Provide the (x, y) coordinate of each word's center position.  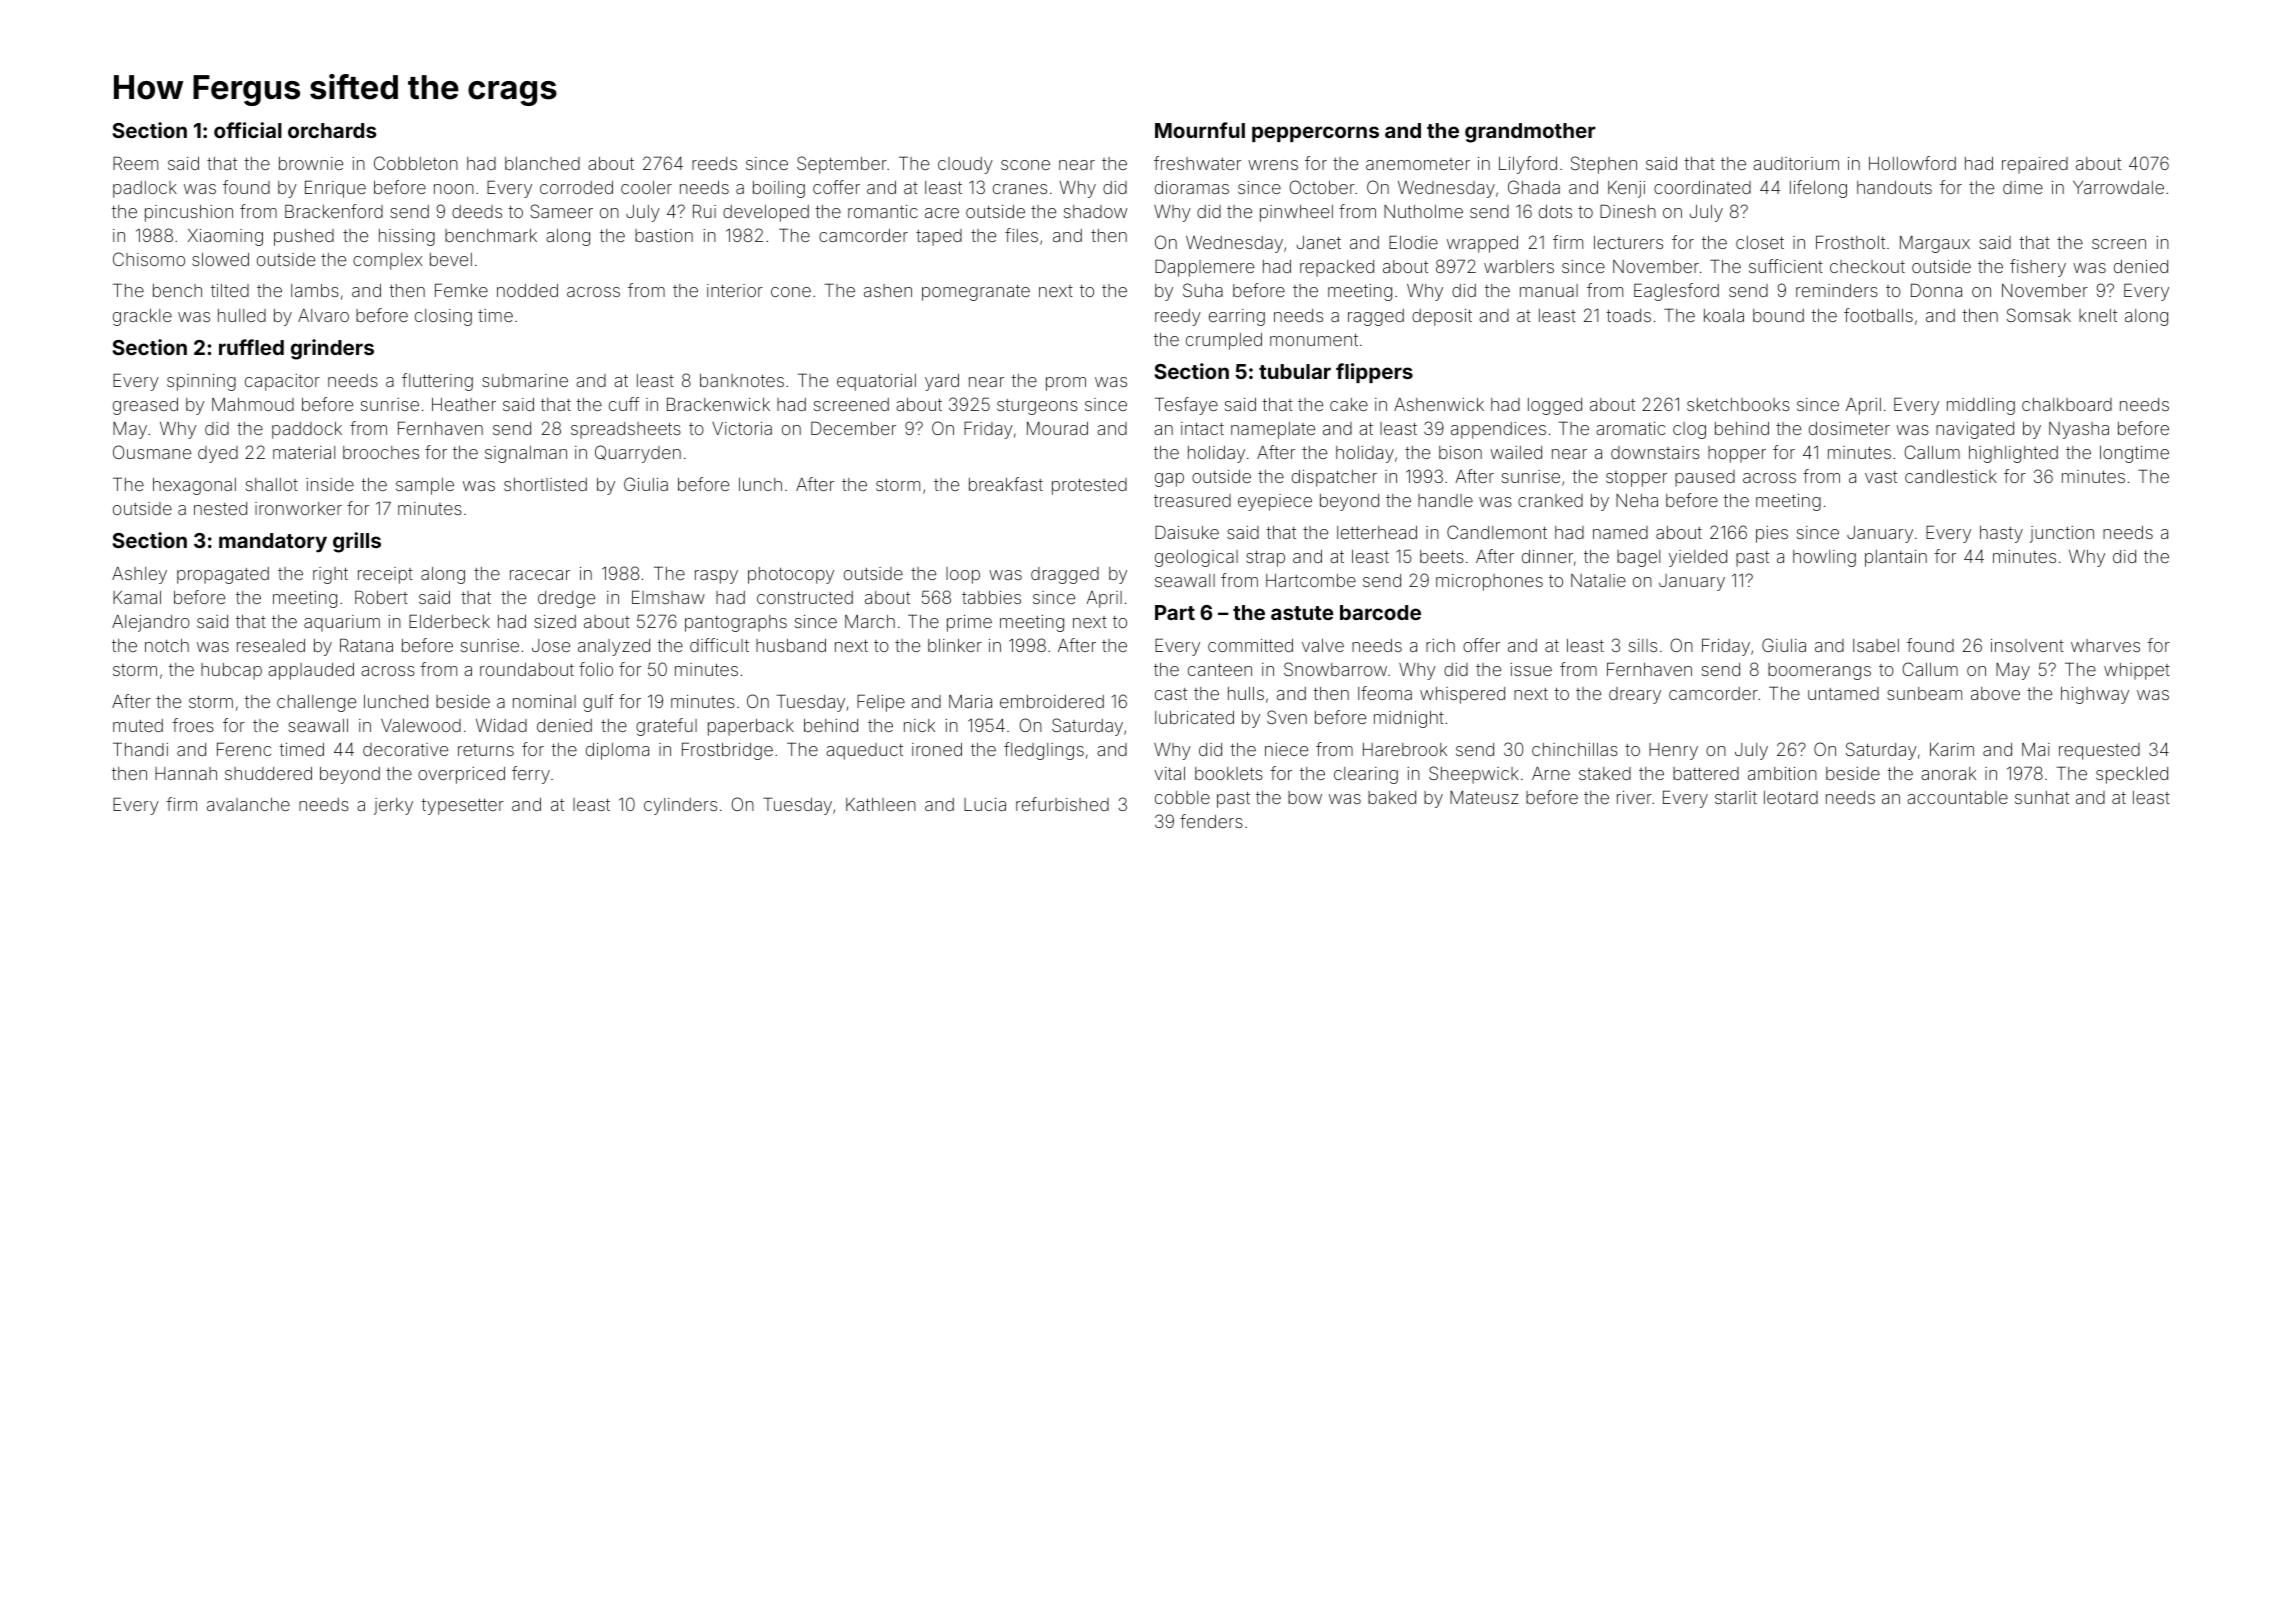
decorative (405, 749)
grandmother (1530, 133)
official (248, 130)
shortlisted (545, 484)
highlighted (2013, 454)
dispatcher (1334, 478)
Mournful (1200, 130)
